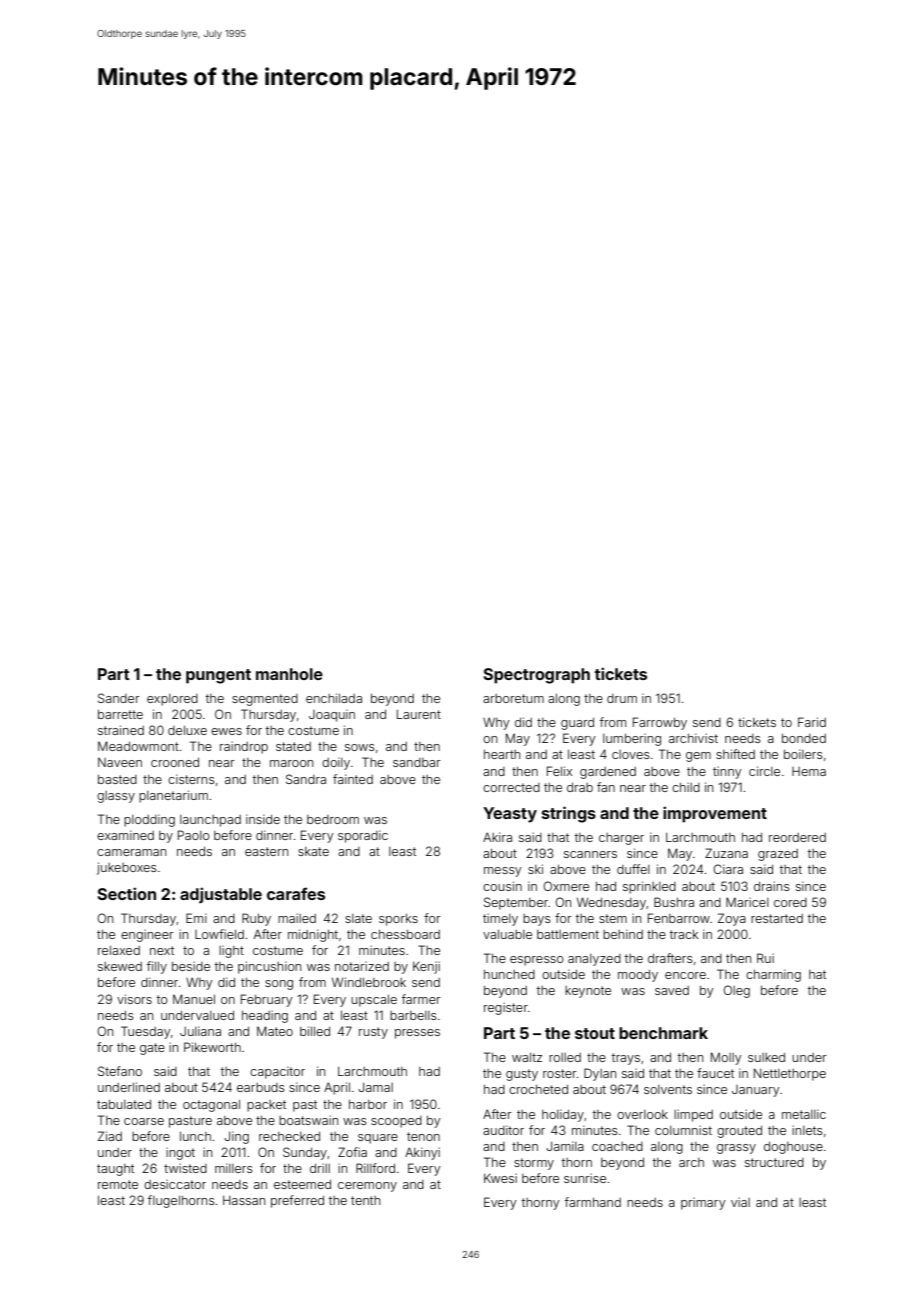 The height and width of the image is (1308, 924). Describe the element at coordinates (740, 1202) in the image. I see `vial` at that location.
